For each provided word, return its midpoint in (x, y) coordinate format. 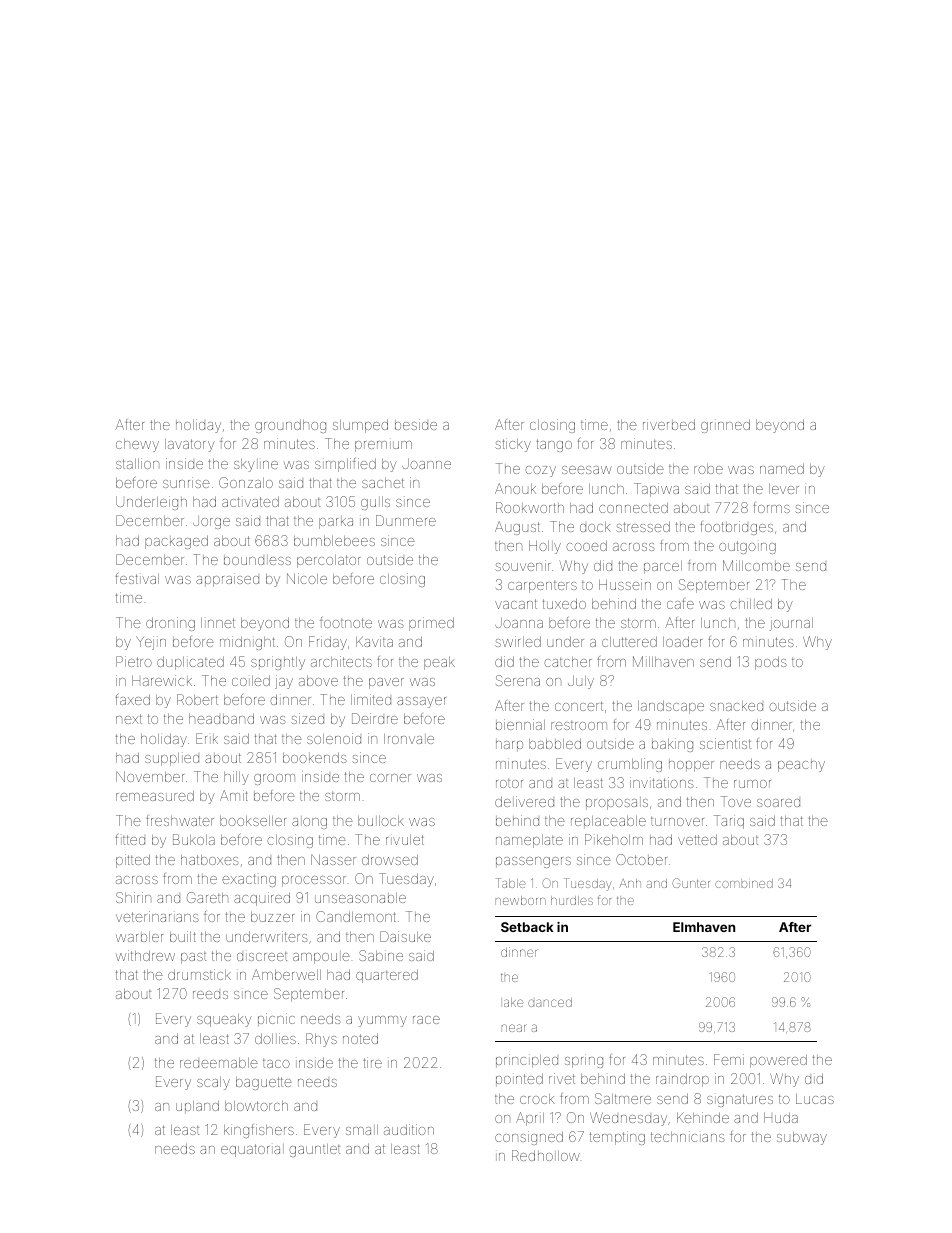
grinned (725, 426)
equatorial (252, 1150)
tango (554, 445)
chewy (137, 445)
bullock (381, 821)
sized (307, 718)
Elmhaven (704, 927)
